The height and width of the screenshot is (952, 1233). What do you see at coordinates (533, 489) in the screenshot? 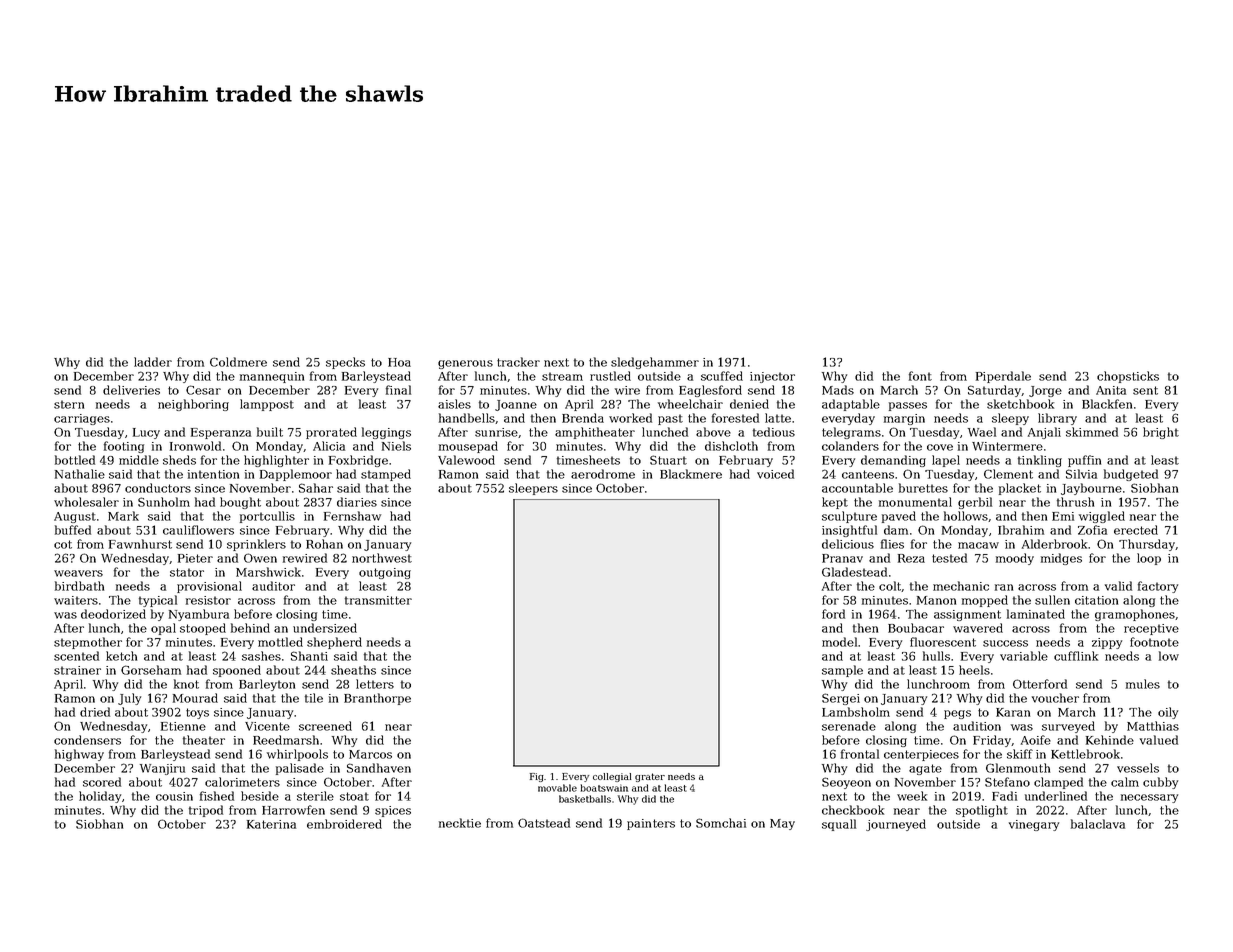
I see `sleepers` at bounding box center [533, 489].
